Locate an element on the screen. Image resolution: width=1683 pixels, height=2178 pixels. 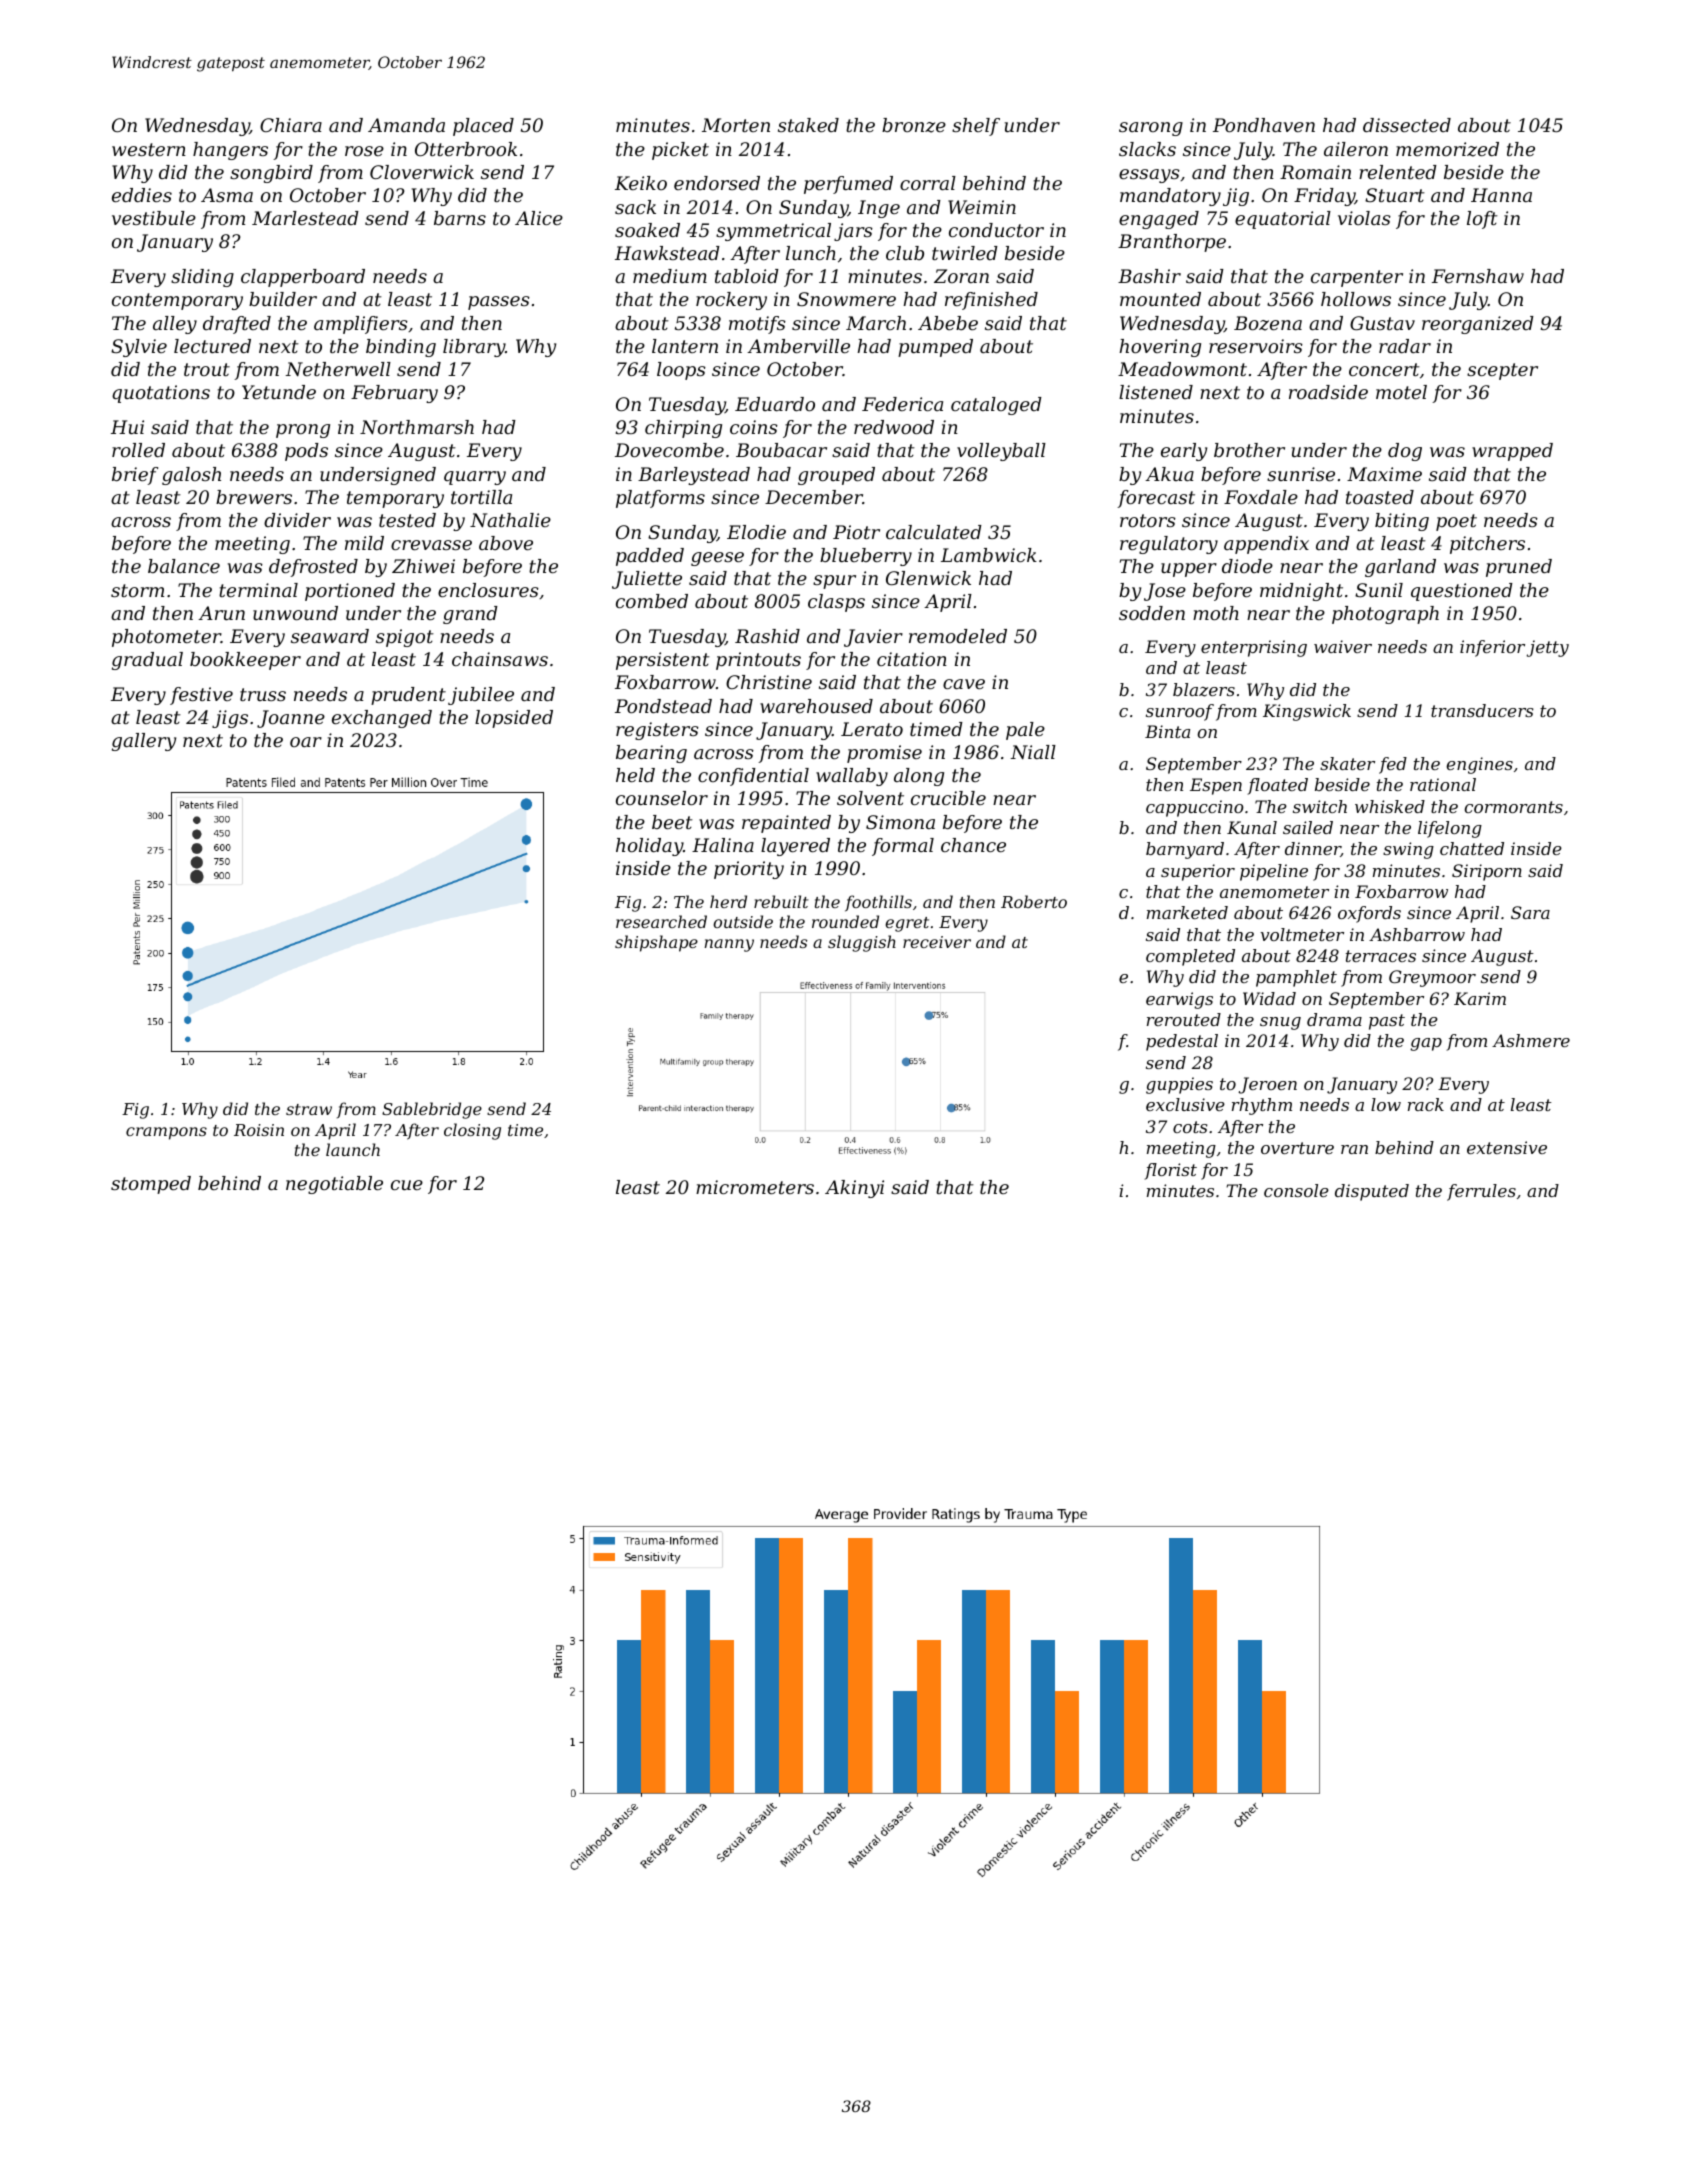
disputed is located at coordinates (1372, 1192).
